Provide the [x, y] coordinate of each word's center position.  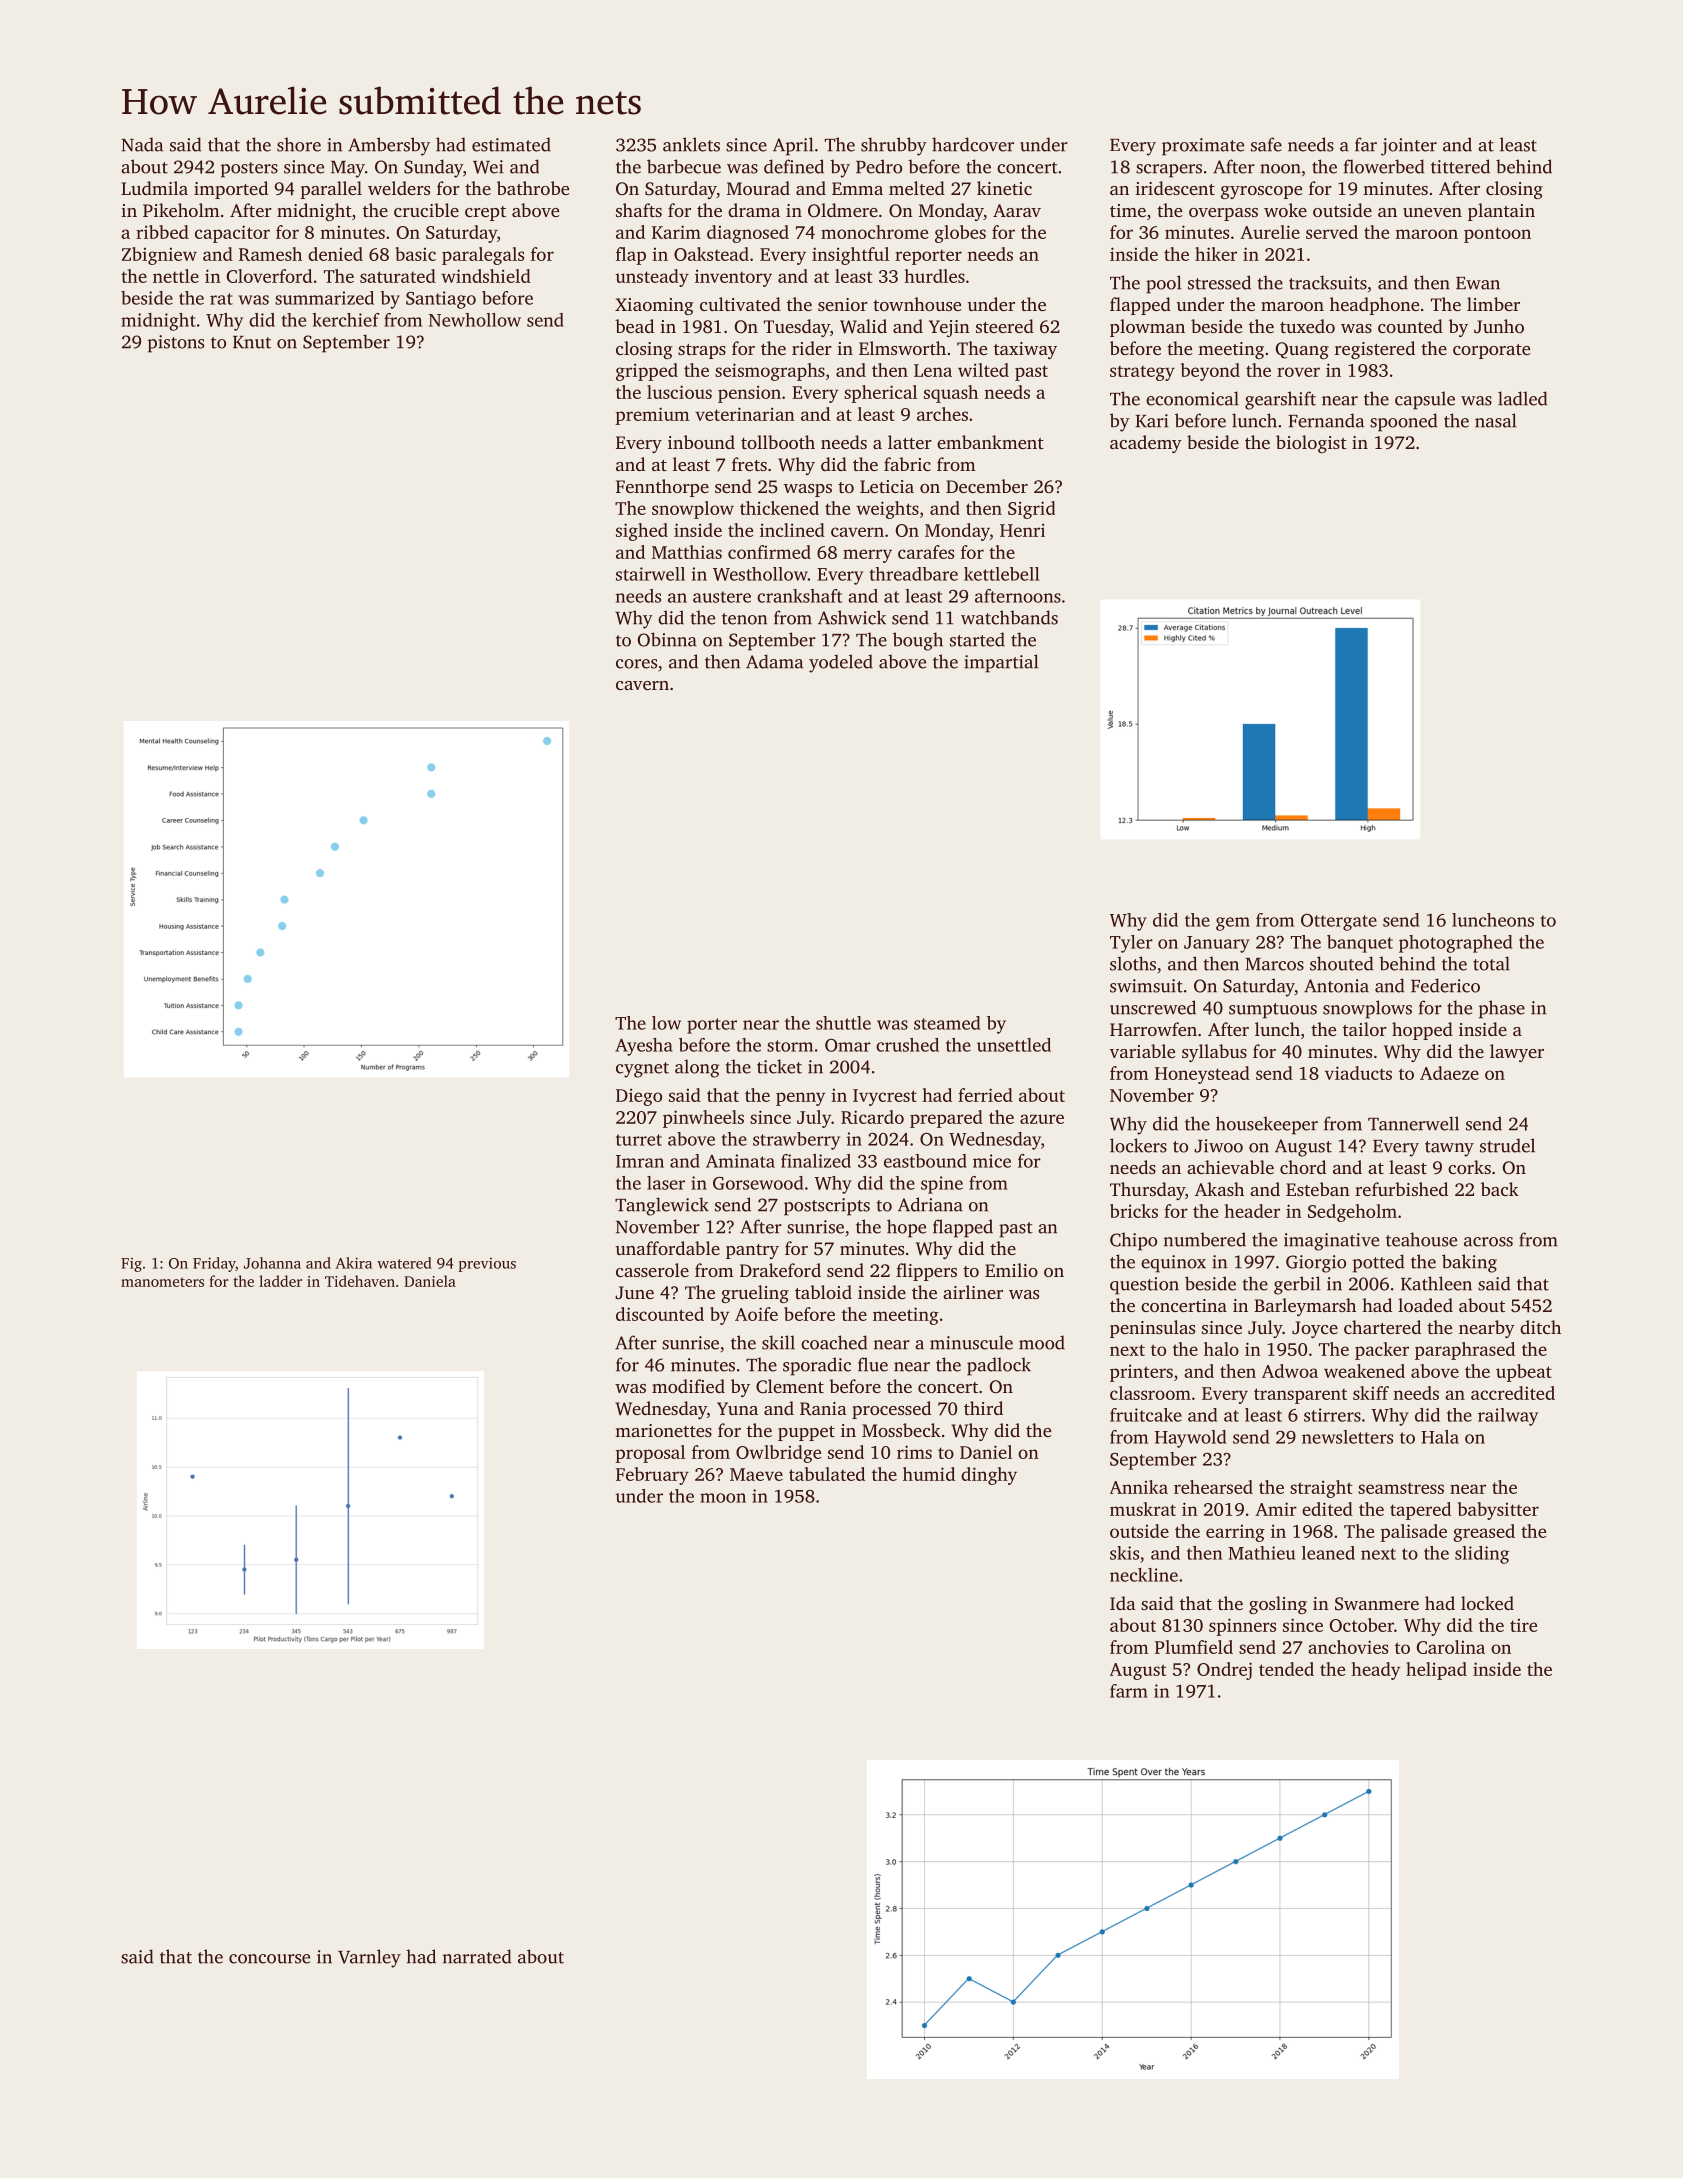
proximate [1203, 147]
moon [723, 1498]
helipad [1436, 1671]
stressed [1219, 282]
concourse [269, 1959]
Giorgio [1316, 1264]
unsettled [1014, 1045]
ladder [280, 1281]
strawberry [796, 1141]
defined [794, 166]
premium [652, 416]
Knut [252, 342]
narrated [477, 1956]
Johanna [272, 1263]
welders [399, 188]
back [1500, 1189]
